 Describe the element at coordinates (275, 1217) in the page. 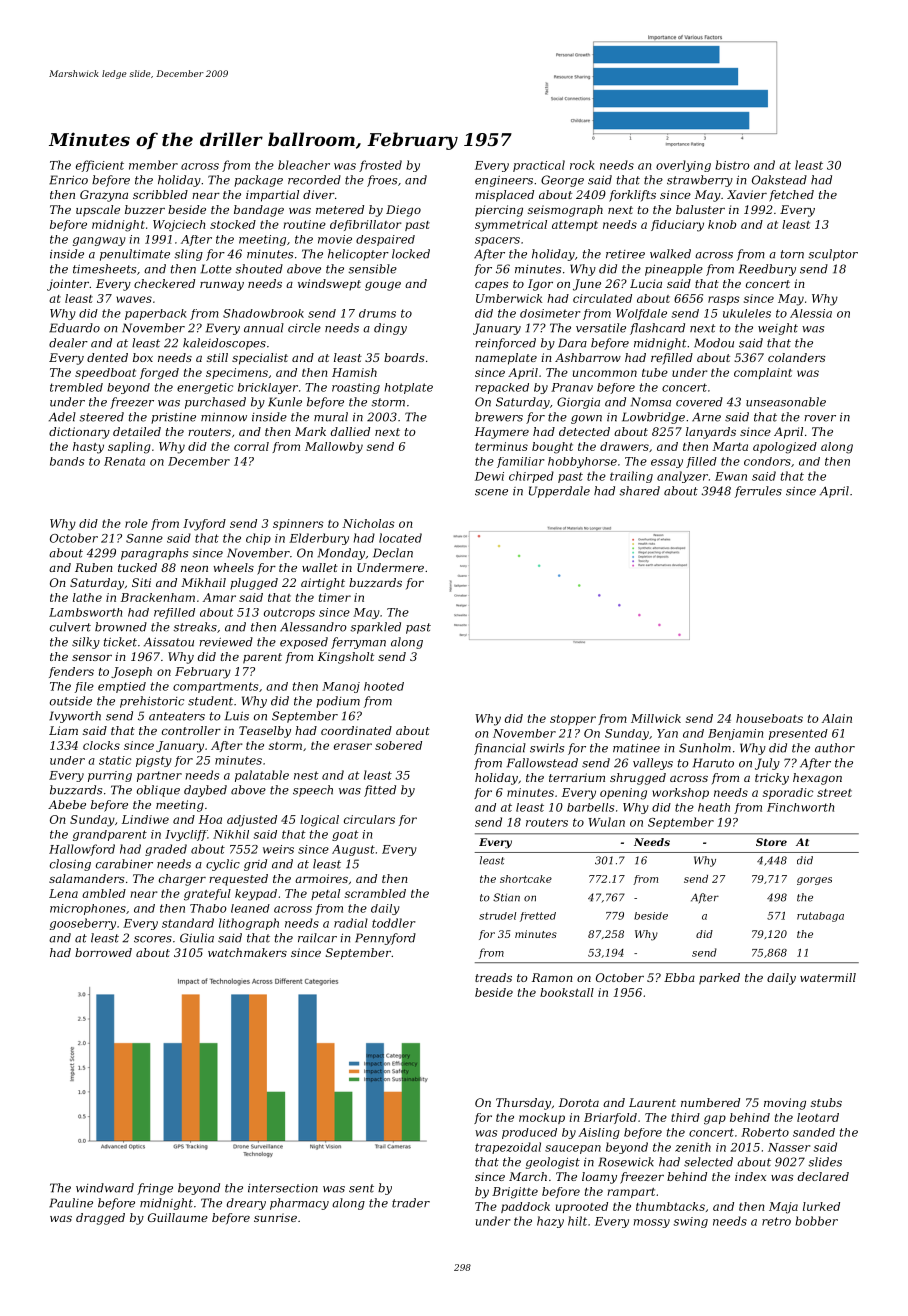

I see `sunrise` at that location.
